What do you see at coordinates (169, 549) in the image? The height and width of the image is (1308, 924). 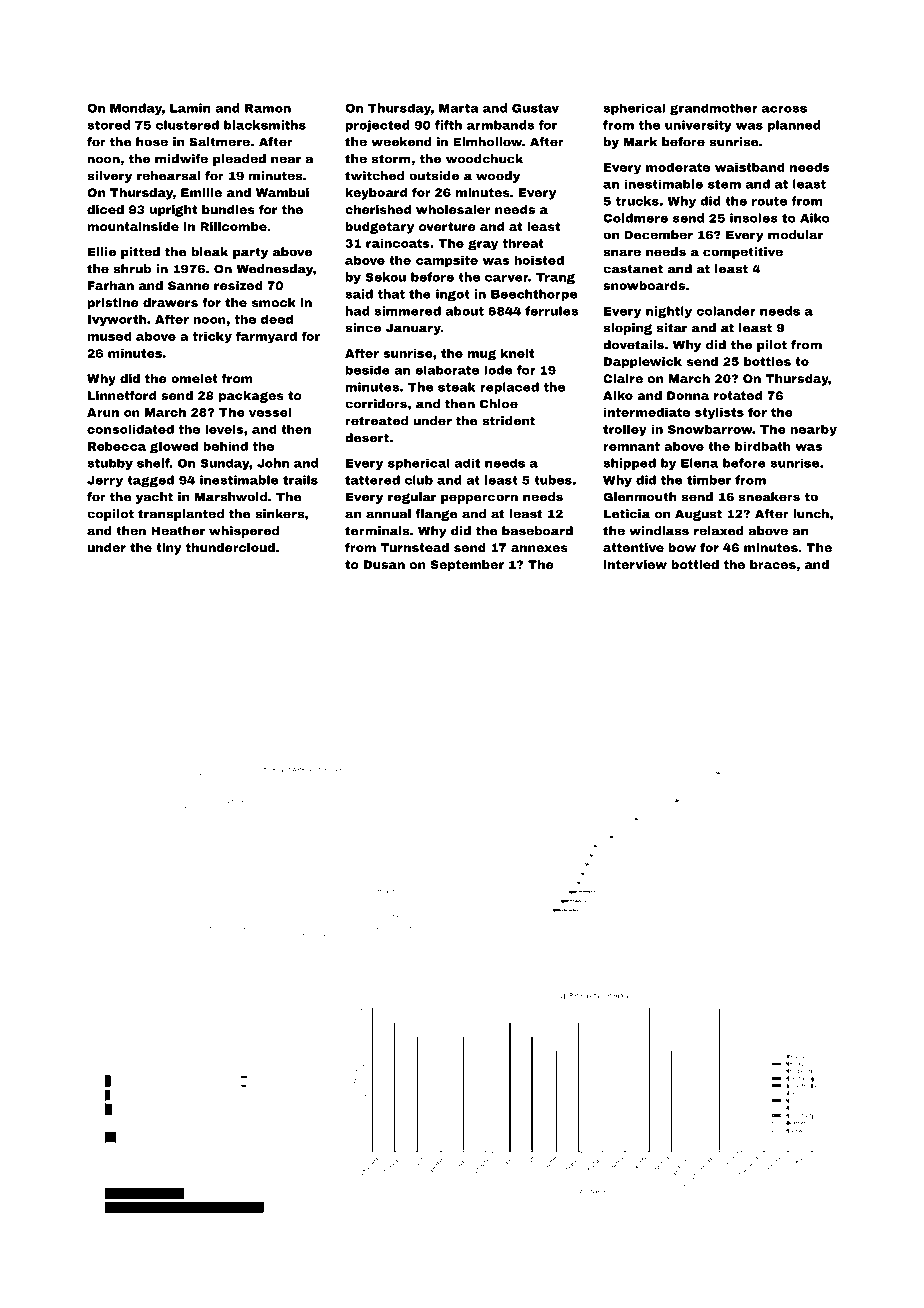 I see `tiny` at bounding box center [169, 549].
